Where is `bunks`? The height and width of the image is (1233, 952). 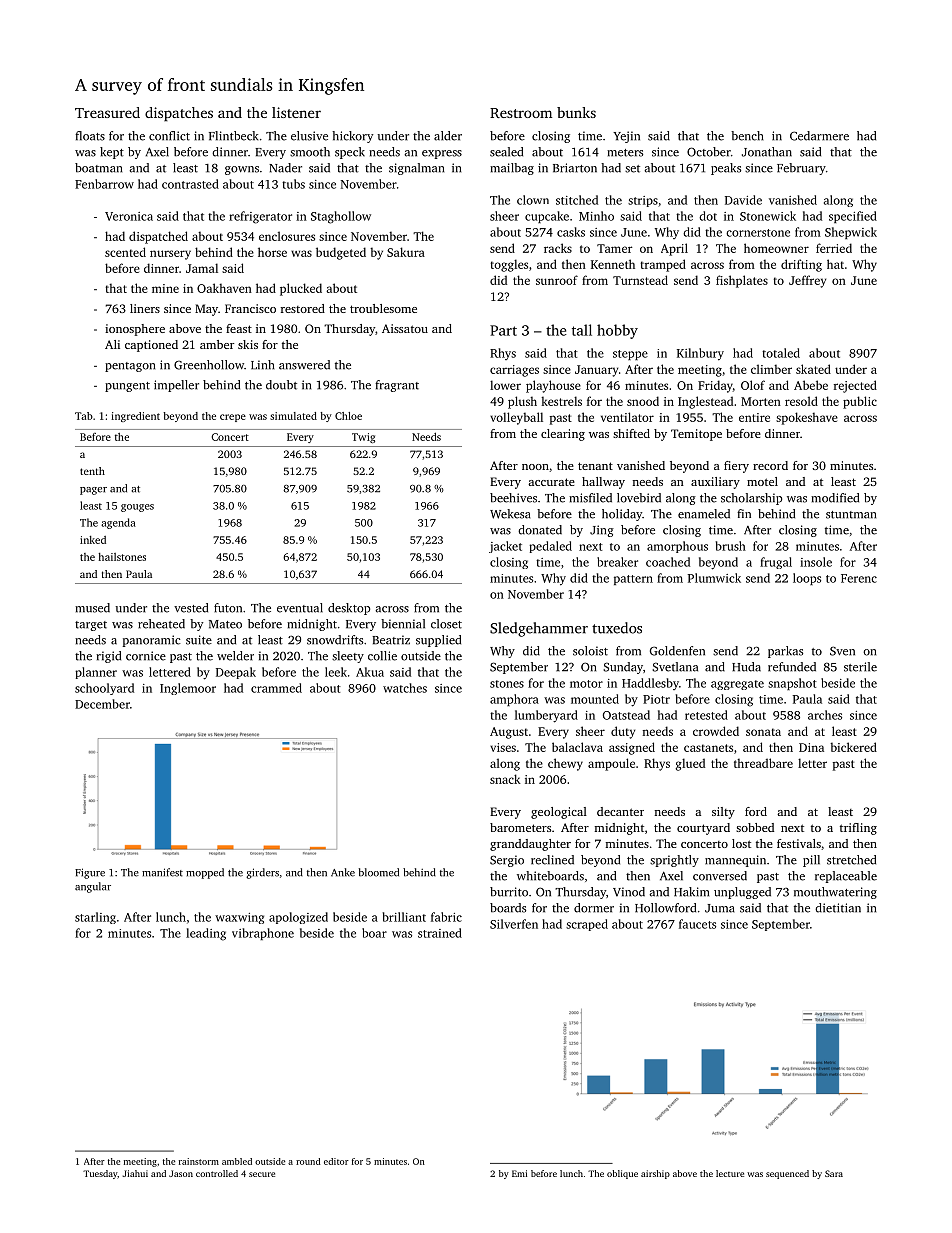 bunks is located at coordinates (576, 112).
